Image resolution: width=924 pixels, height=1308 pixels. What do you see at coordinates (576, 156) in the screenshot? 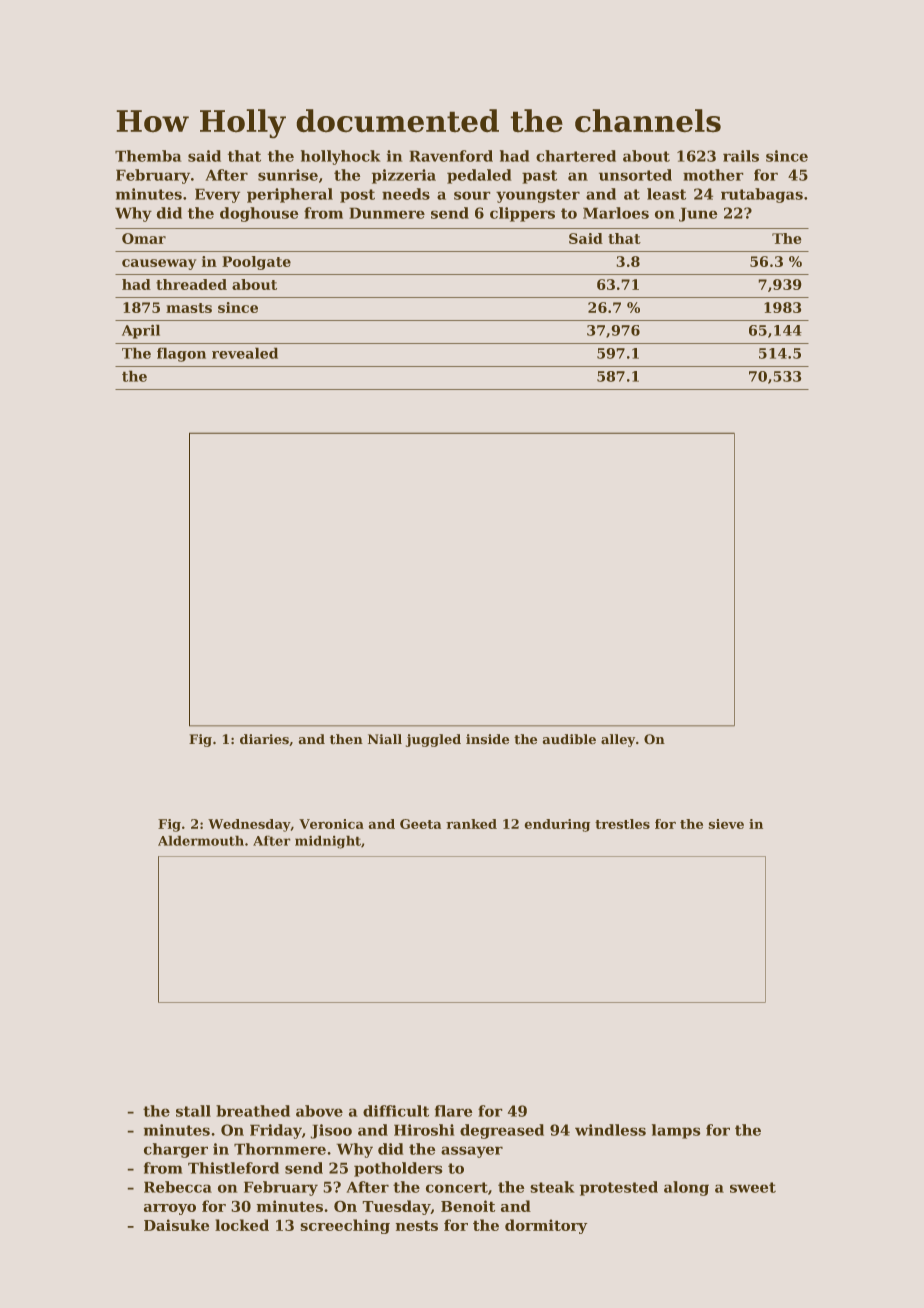
I see `chartered` at bounding box center [576, 156].
